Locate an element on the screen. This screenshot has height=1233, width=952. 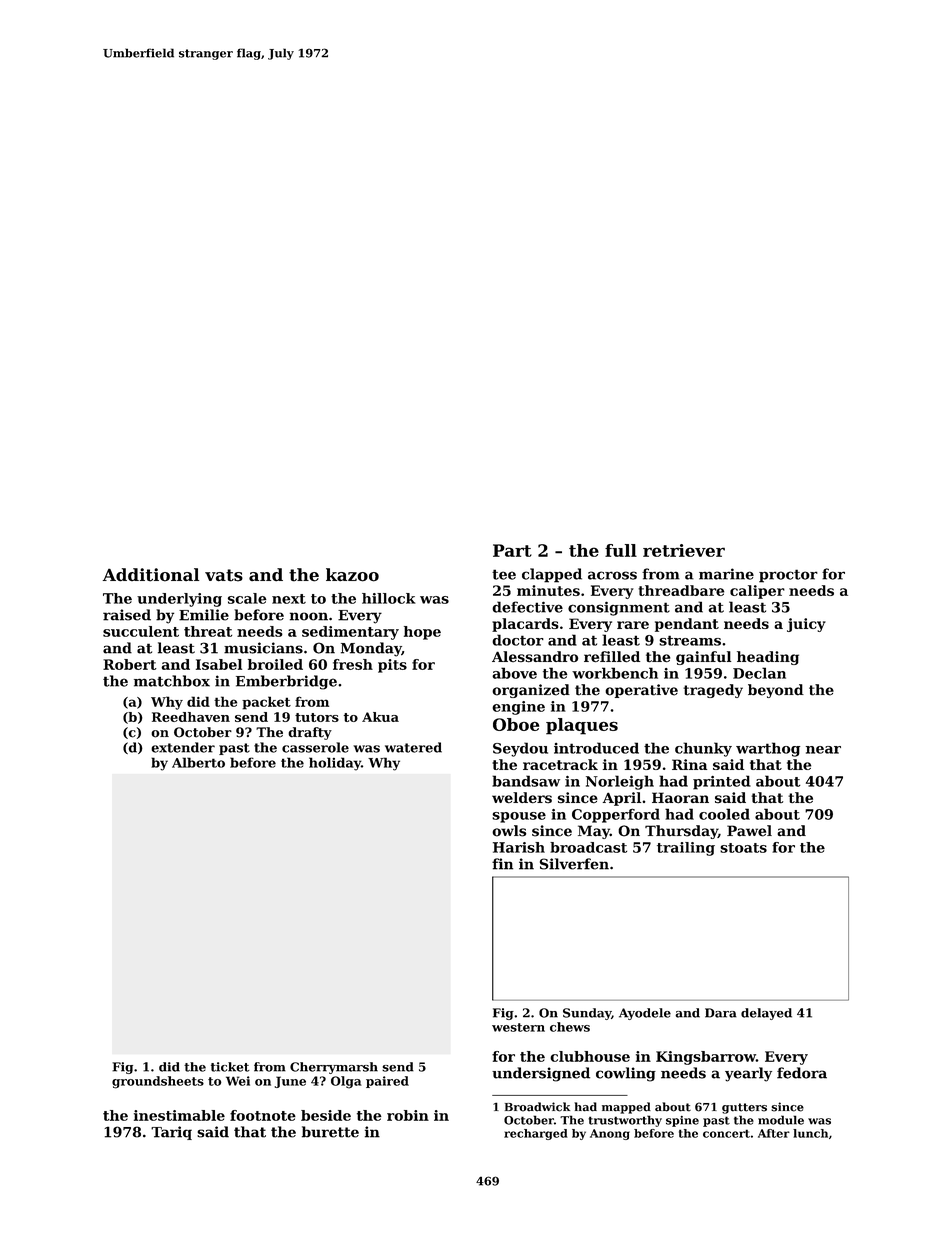
retriever is located at coordinates (684, 550).
